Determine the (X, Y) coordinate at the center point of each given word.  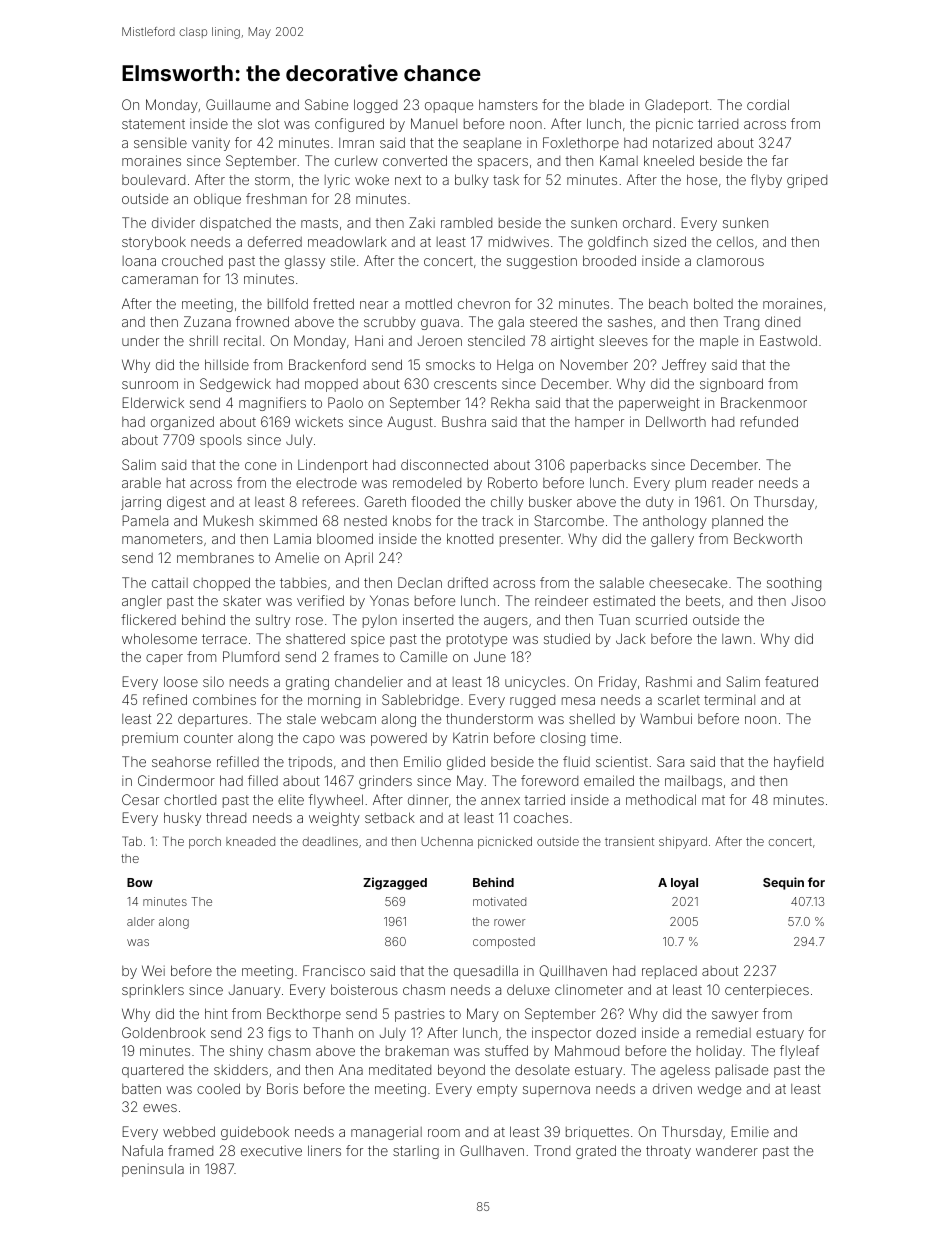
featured (791, 681)
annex (500, 801)
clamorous (730, 260)
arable (141, 482)
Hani (369, 340)
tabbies (303, 582)
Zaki (422, 222)
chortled (190, 799)
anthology (675, 522)
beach (668, 303)
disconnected (444, 464)
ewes (160, 1108)
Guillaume (238, 104)
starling (416, 1152)
